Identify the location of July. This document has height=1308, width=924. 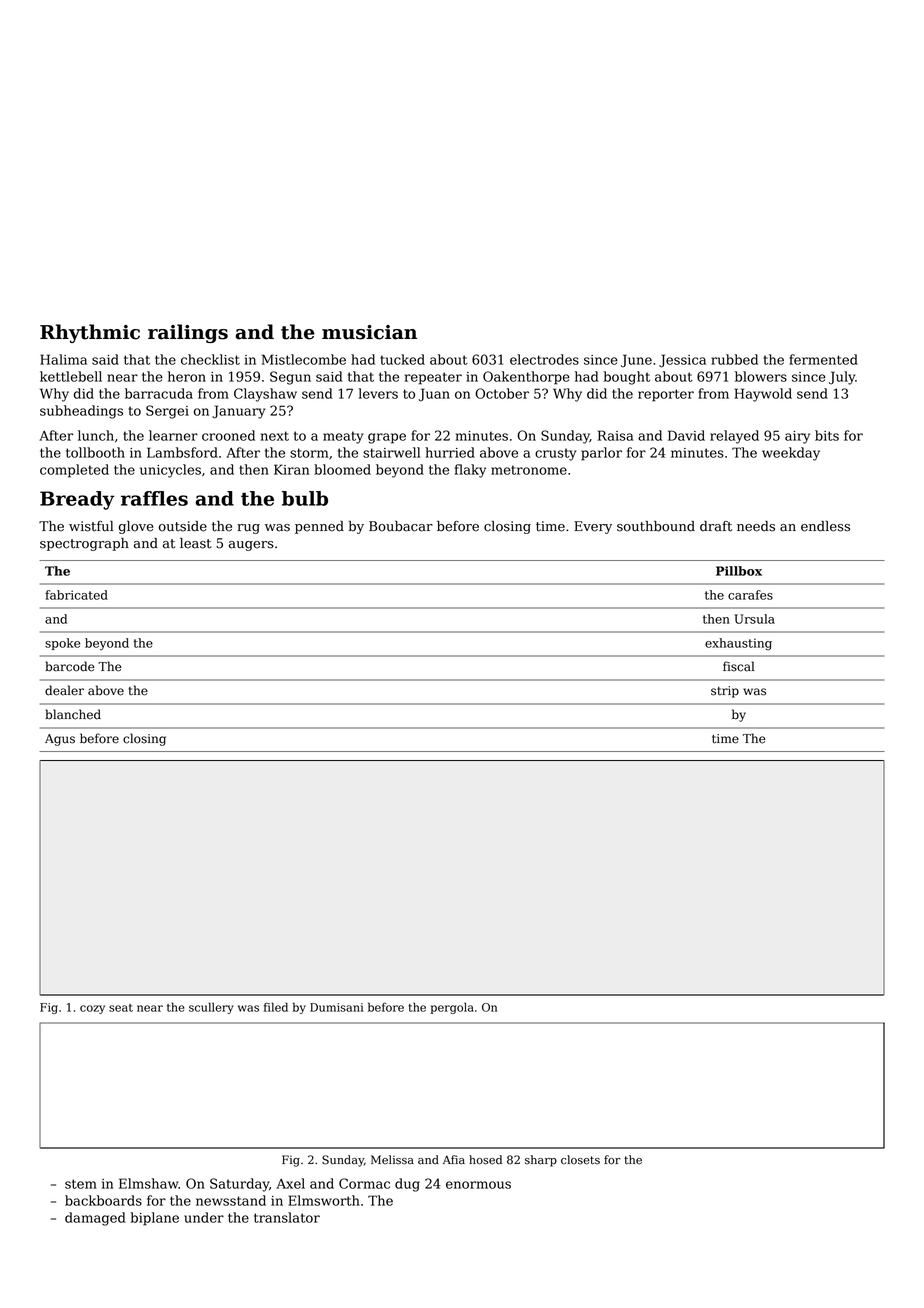
(842, 378).
